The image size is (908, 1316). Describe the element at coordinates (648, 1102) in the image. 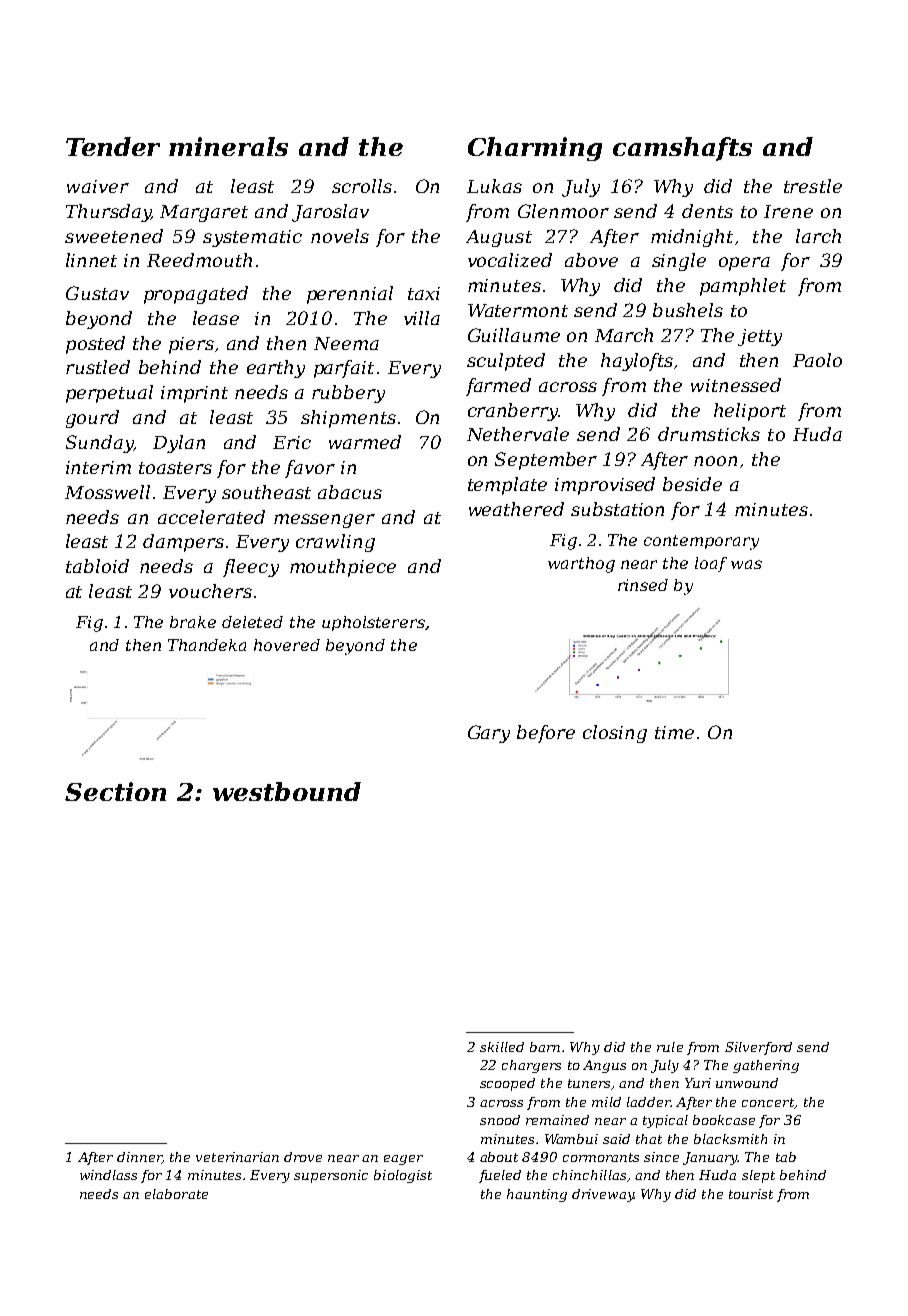

I see `ladder` at that location.
